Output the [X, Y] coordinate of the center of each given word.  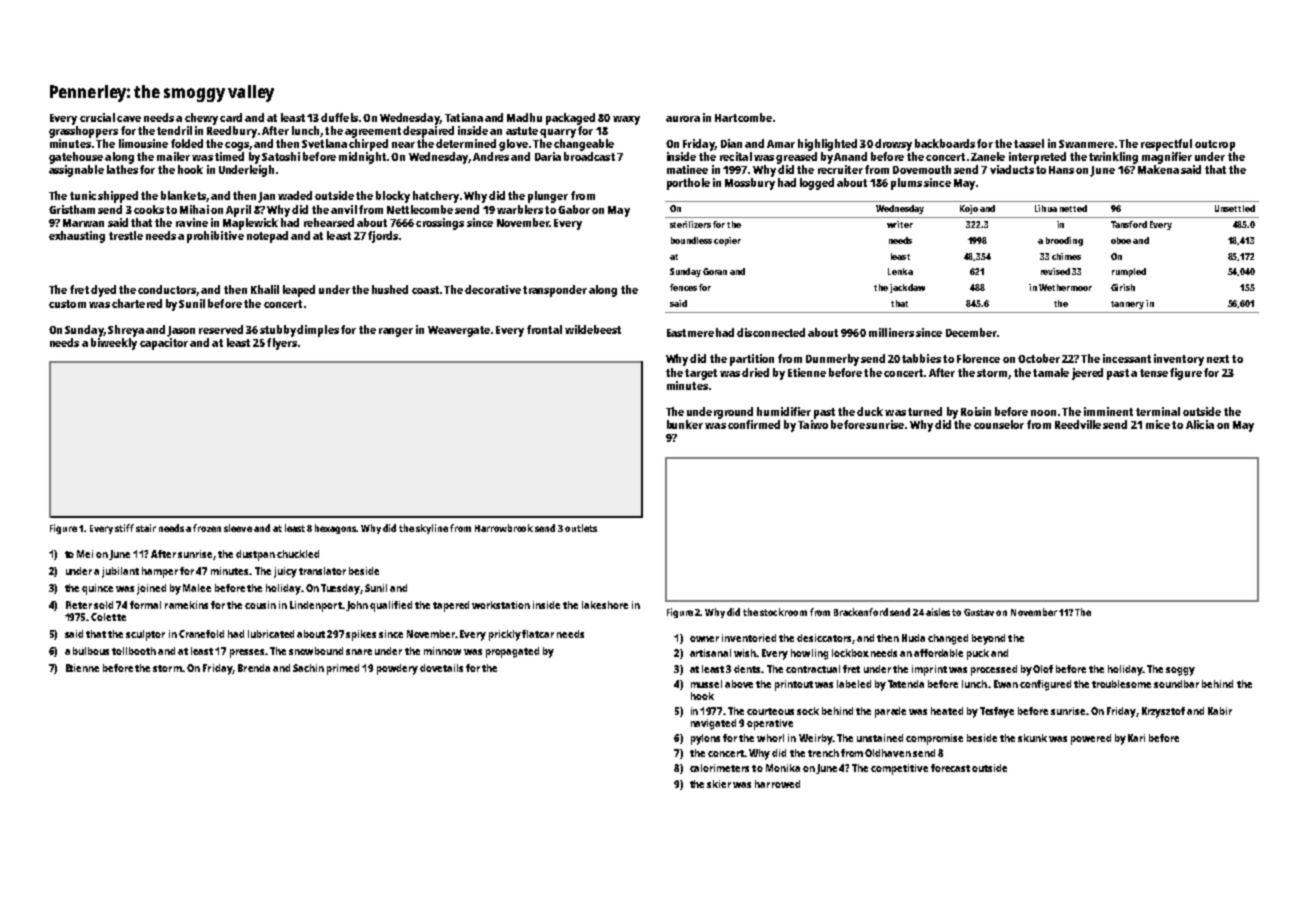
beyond [988, 639]
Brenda [254, 668]
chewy [201, 119]
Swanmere [1086, 144]
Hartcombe [743, 117]
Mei [85, 554]
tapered [451, 606]
